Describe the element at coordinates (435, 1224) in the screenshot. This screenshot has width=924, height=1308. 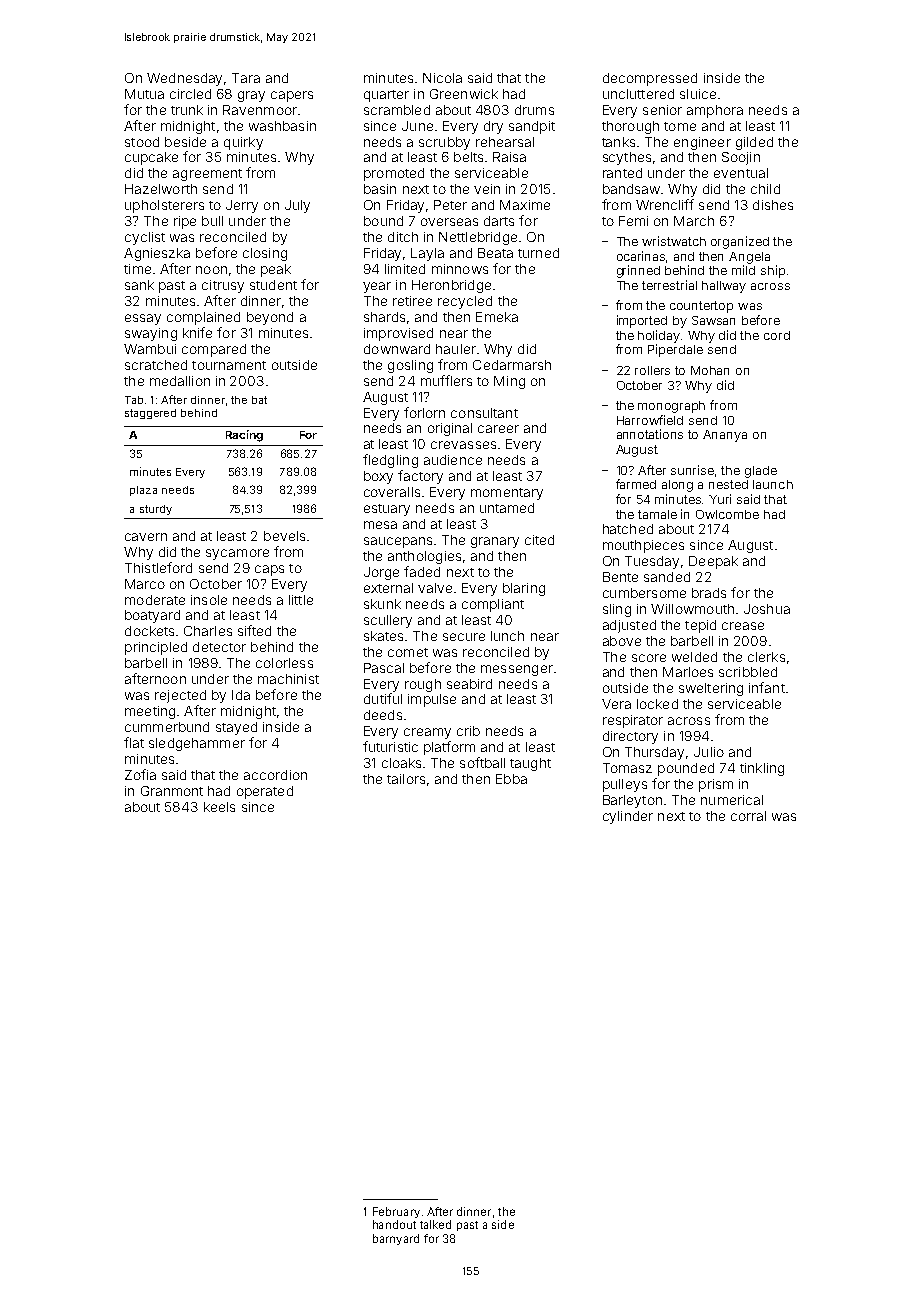
I see `talked` at that location.
